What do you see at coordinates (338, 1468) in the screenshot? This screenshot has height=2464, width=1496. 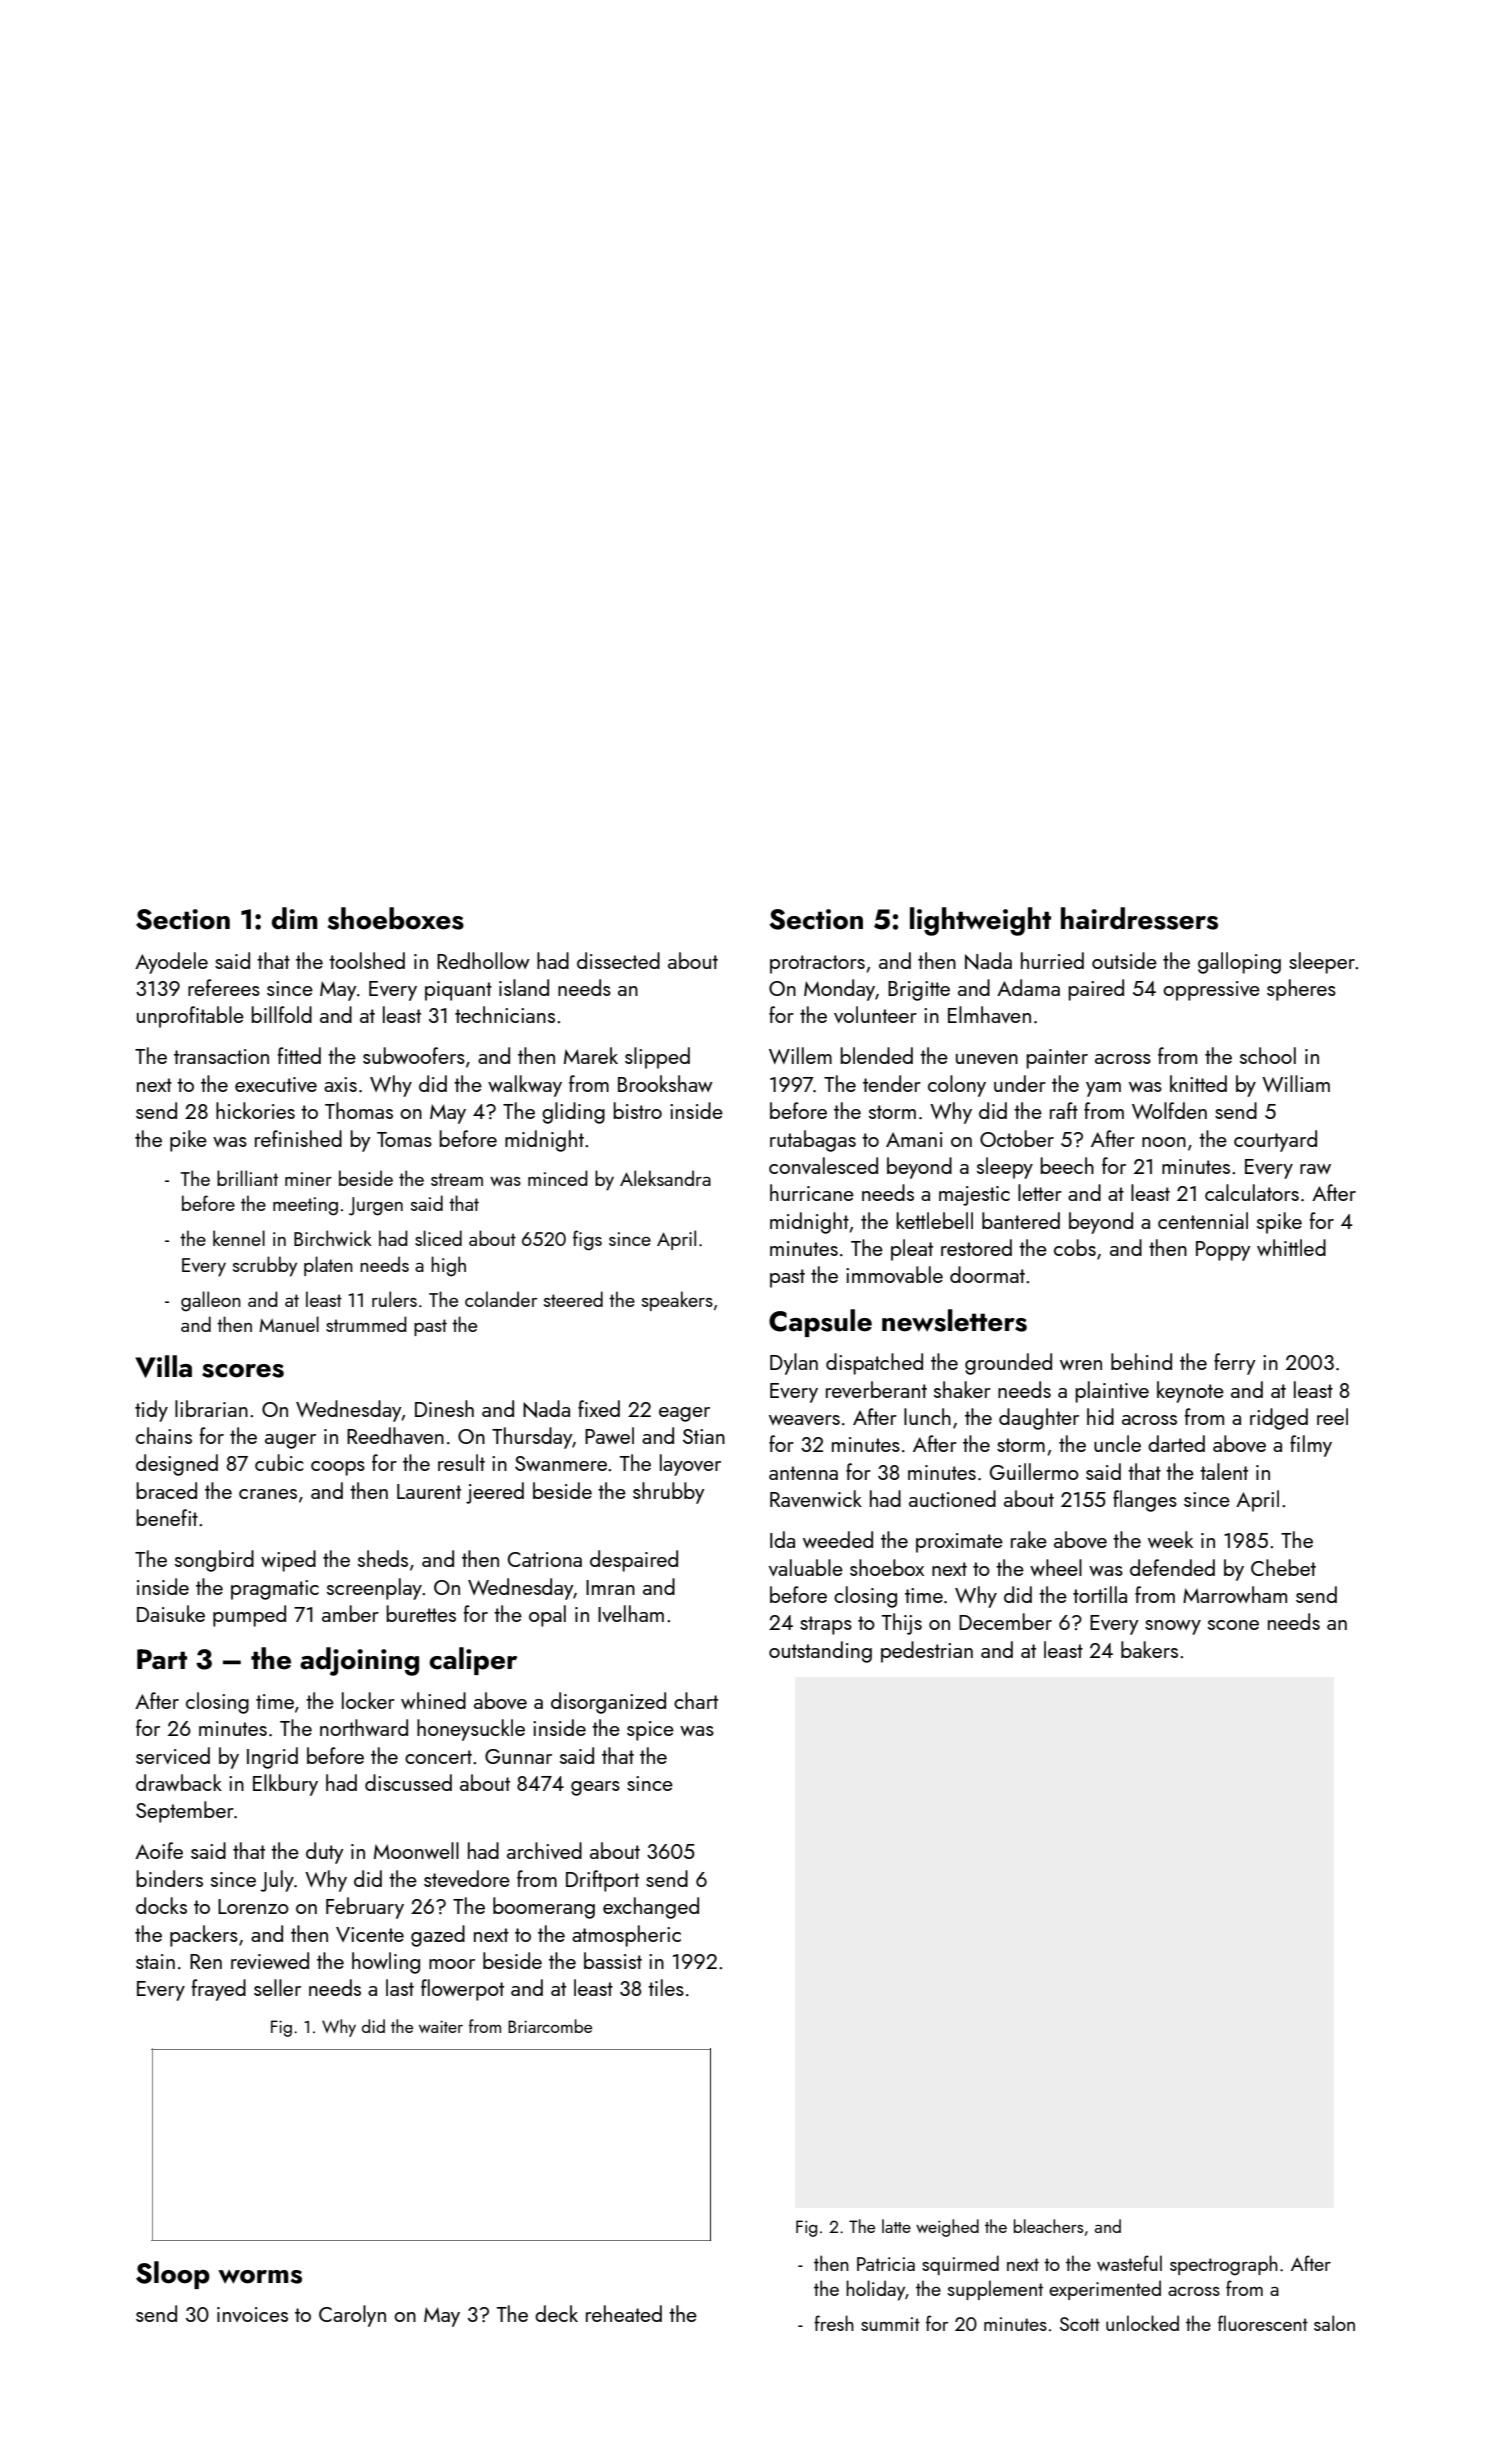 I see `coops` at bounding box center [338, 1468].
